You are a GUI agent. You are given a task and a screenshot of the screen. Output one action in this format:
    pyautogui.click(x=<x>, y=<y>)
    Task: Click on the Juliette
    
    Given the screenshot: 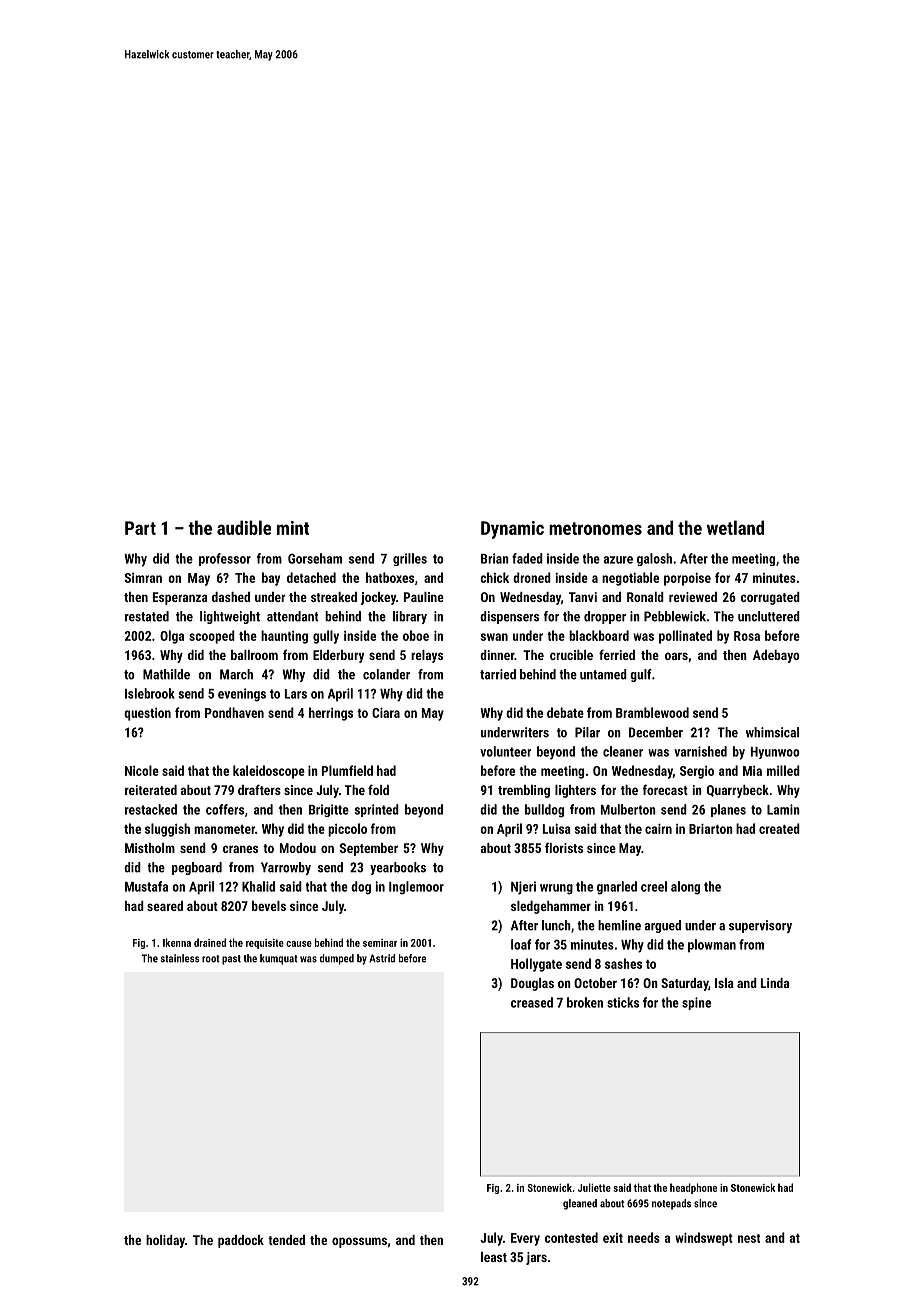 What is the action you would take?
    pyautogui.click(x=594, y=1187)
